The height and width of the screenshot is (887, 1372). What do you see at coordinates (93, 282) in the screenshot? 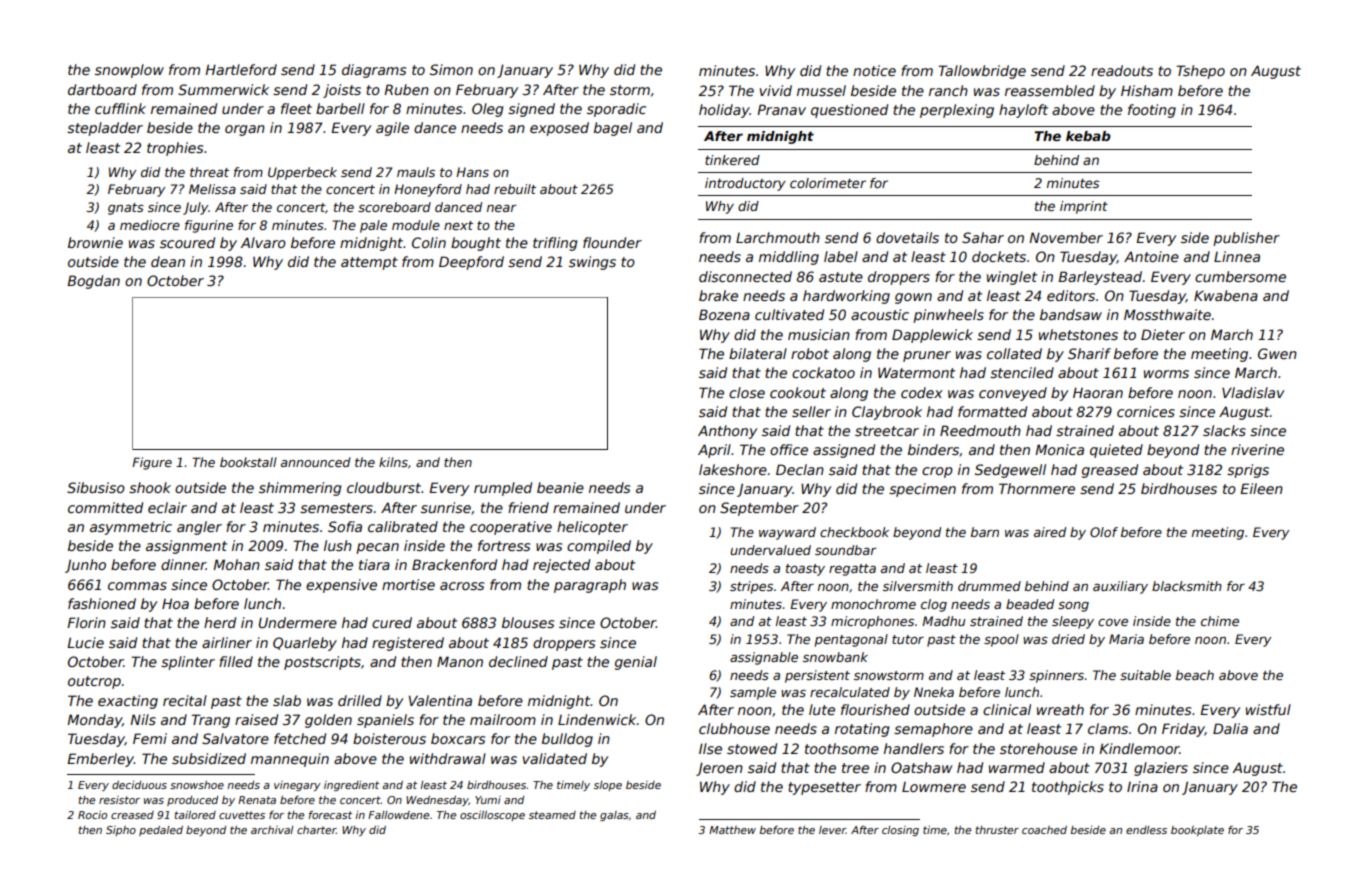
I see `Bogdan` at bounding box center [93, 282].
